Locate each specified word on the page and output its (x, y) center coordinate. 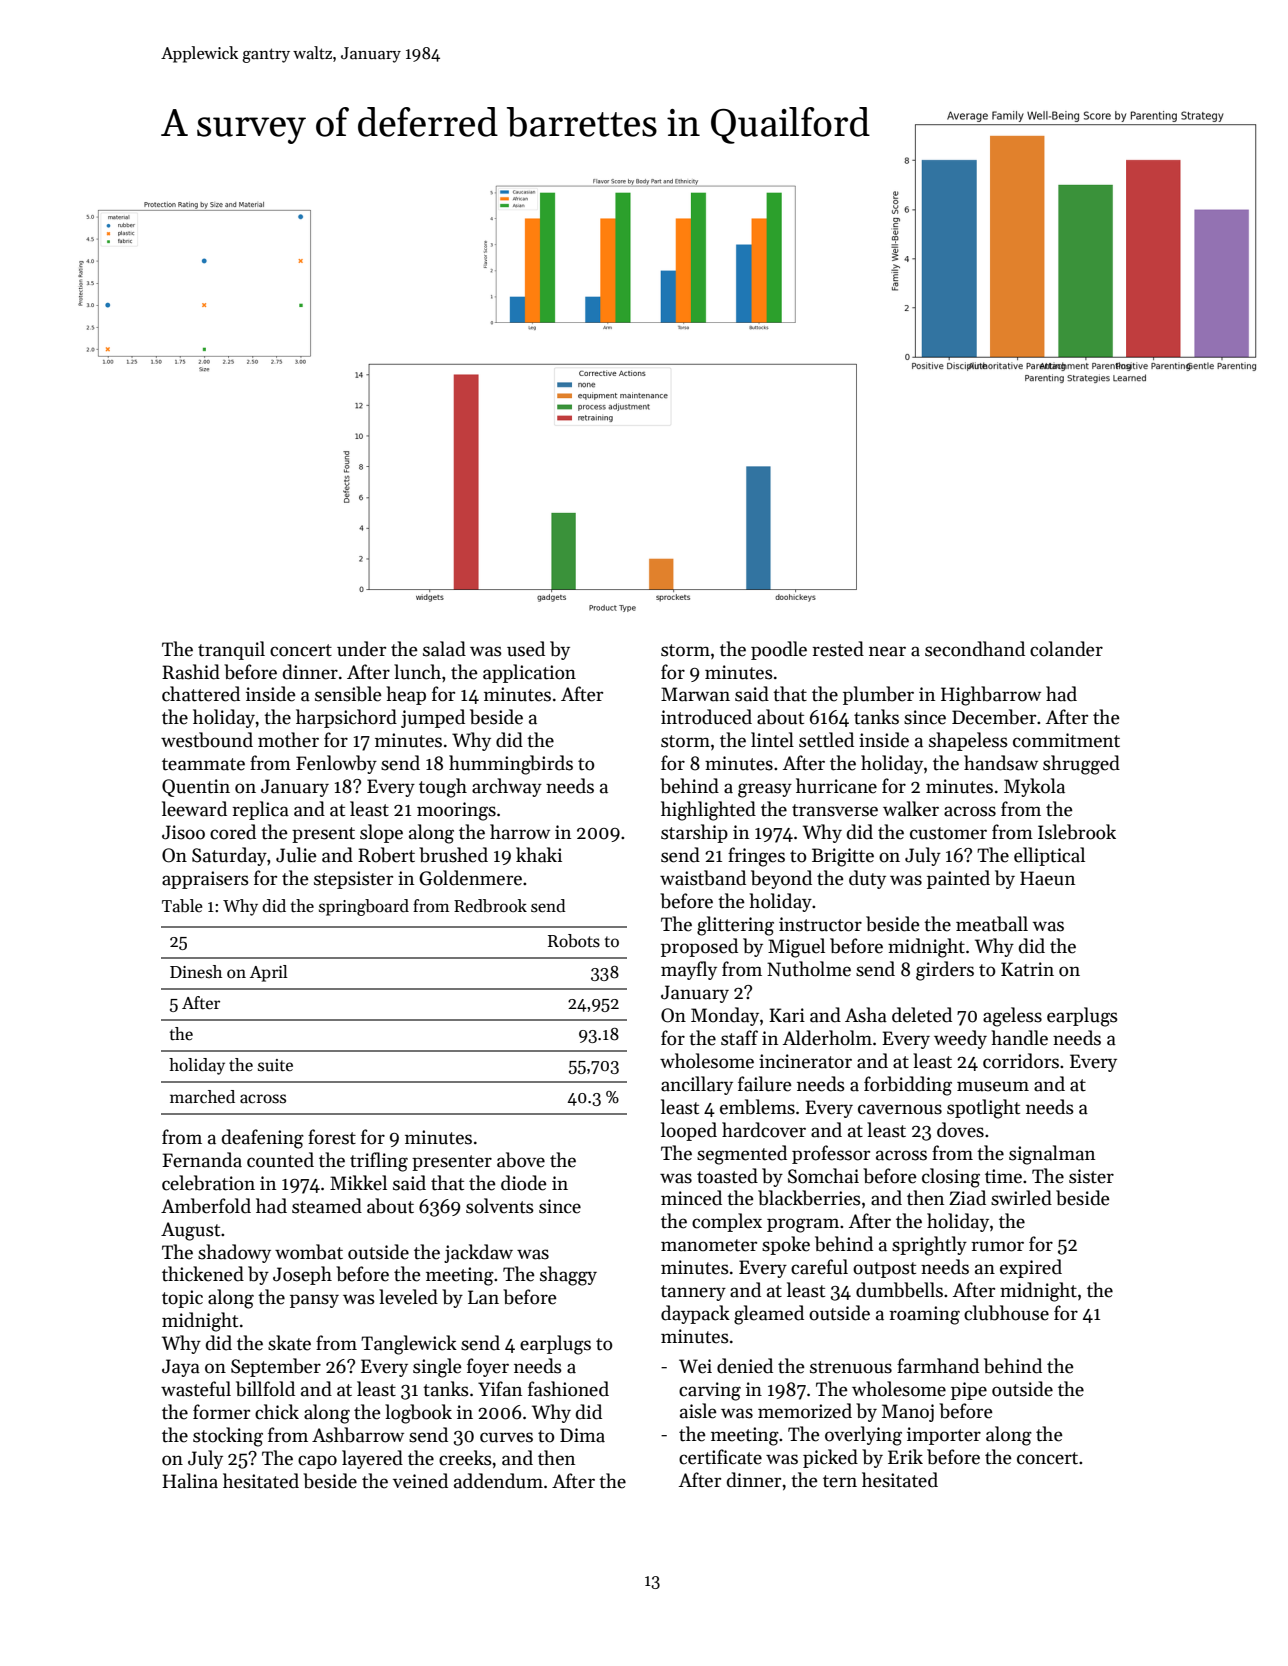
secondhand (975, 649)
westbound (207, 740)
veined (420, 1481)
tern (840, 1481)
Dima (582, 1435)
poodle (779, 650)
